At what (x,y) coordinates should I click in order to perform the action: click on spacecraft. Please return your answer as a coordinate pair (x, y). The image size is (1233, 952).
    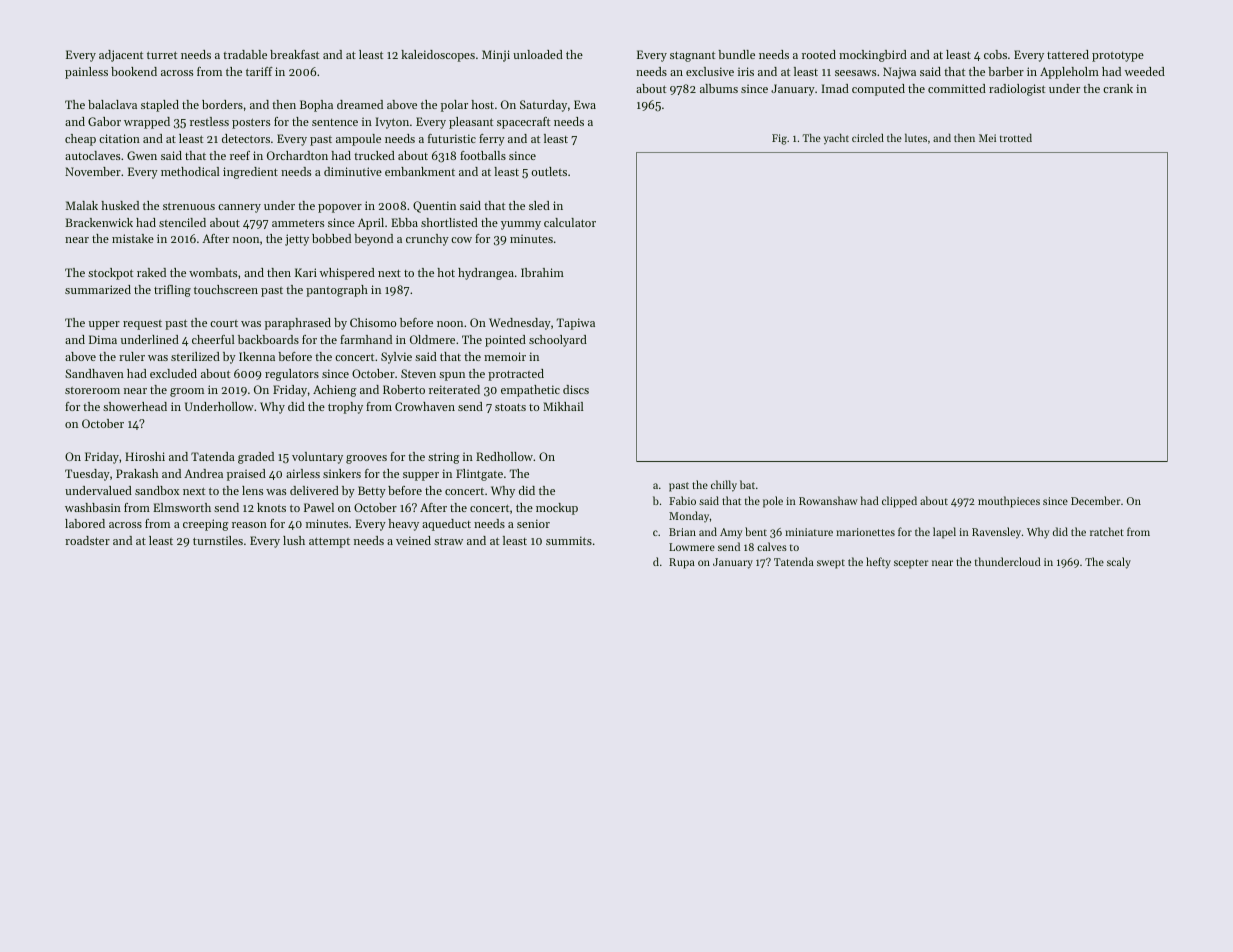
    Looking at the image, I should click on (523, 123).
